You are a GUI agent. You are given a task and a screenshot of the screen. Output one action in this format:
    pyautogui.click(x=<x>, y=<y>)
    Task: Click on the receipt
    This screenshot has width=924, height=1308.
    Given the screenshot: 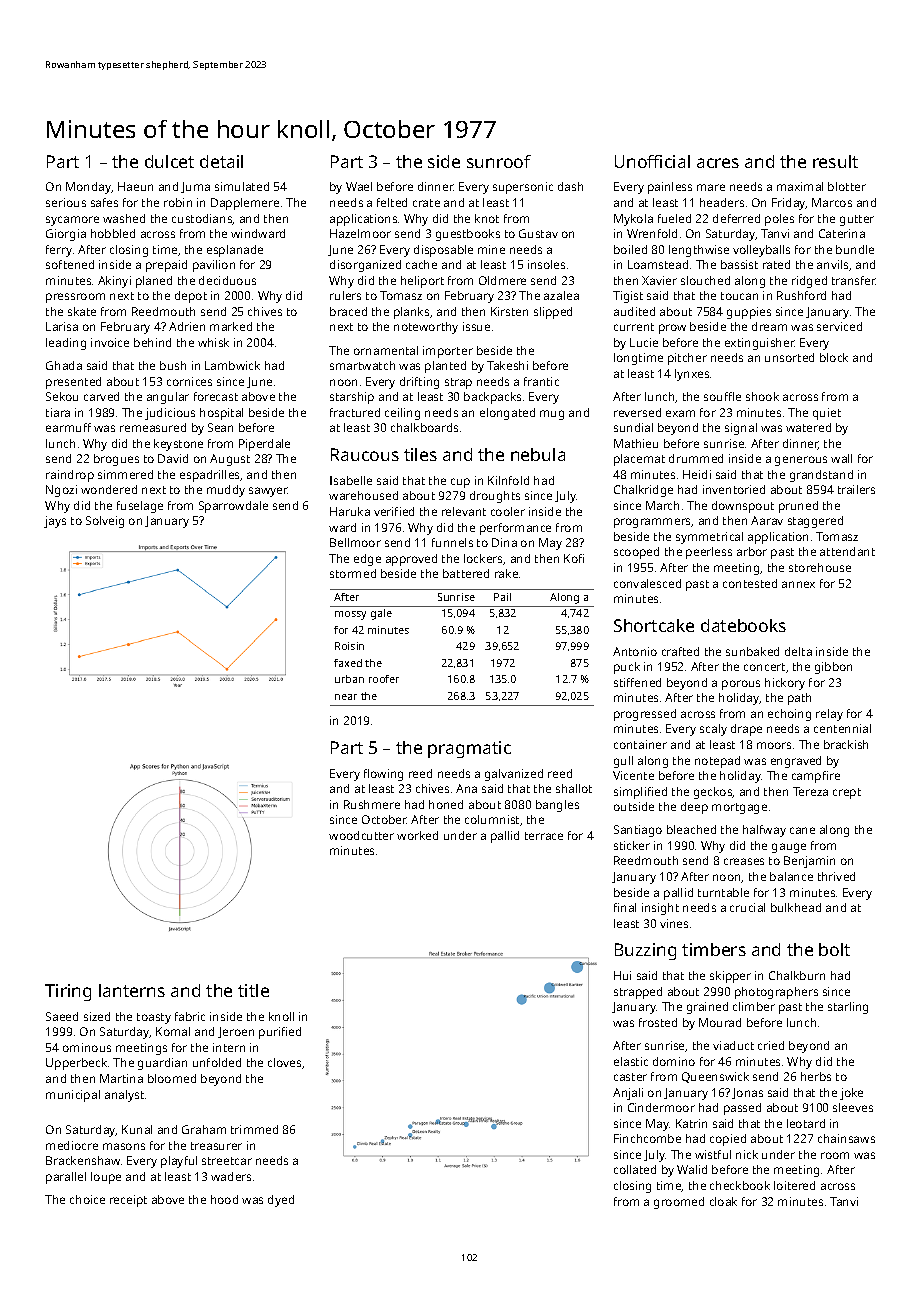 What is the action you would take?
    pyautogui.click(x=128, y=1201)
